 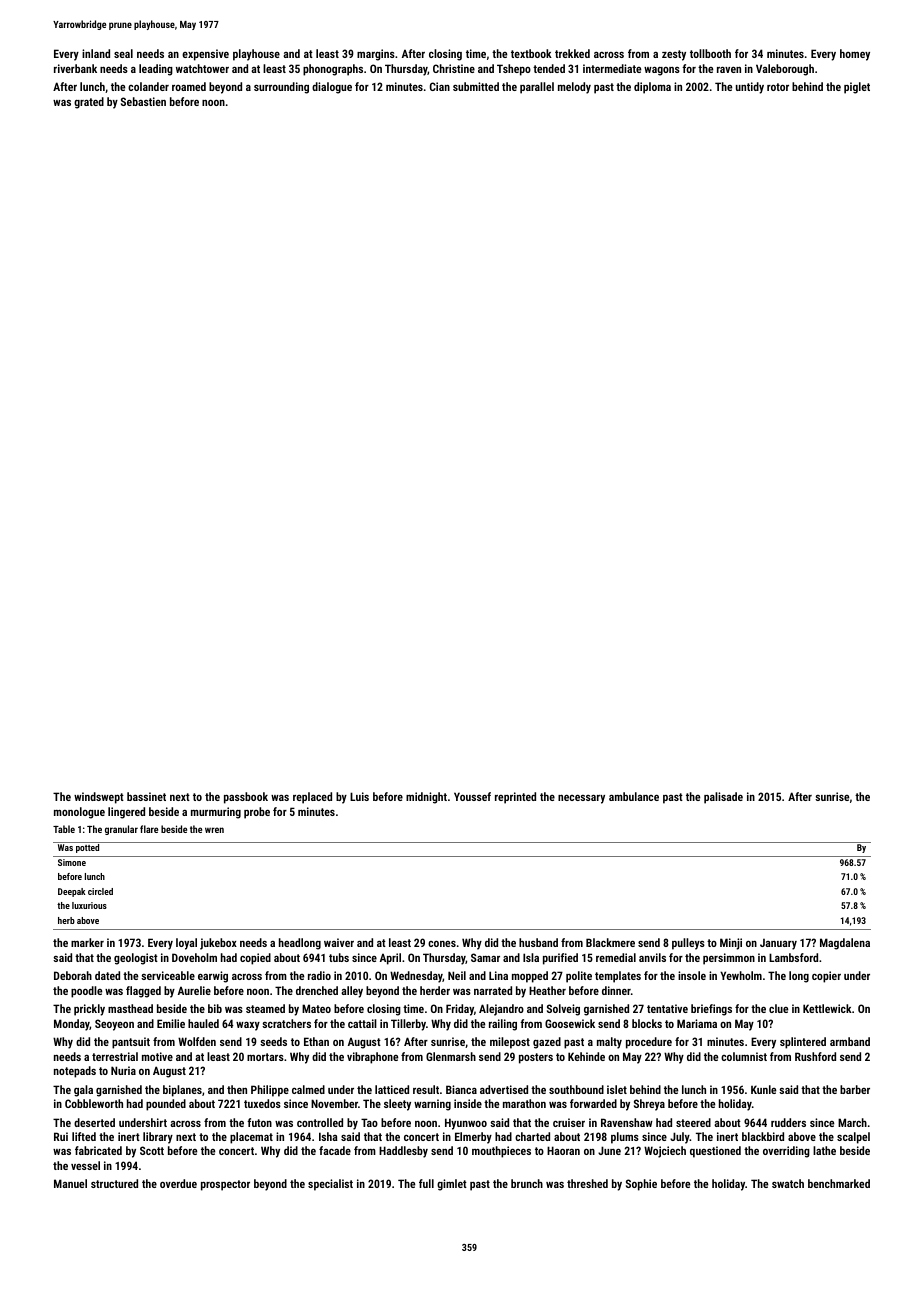 What do you see at coordinates (205, 55) in the document?
I see `expensive` at bounding box center [205, 55].
